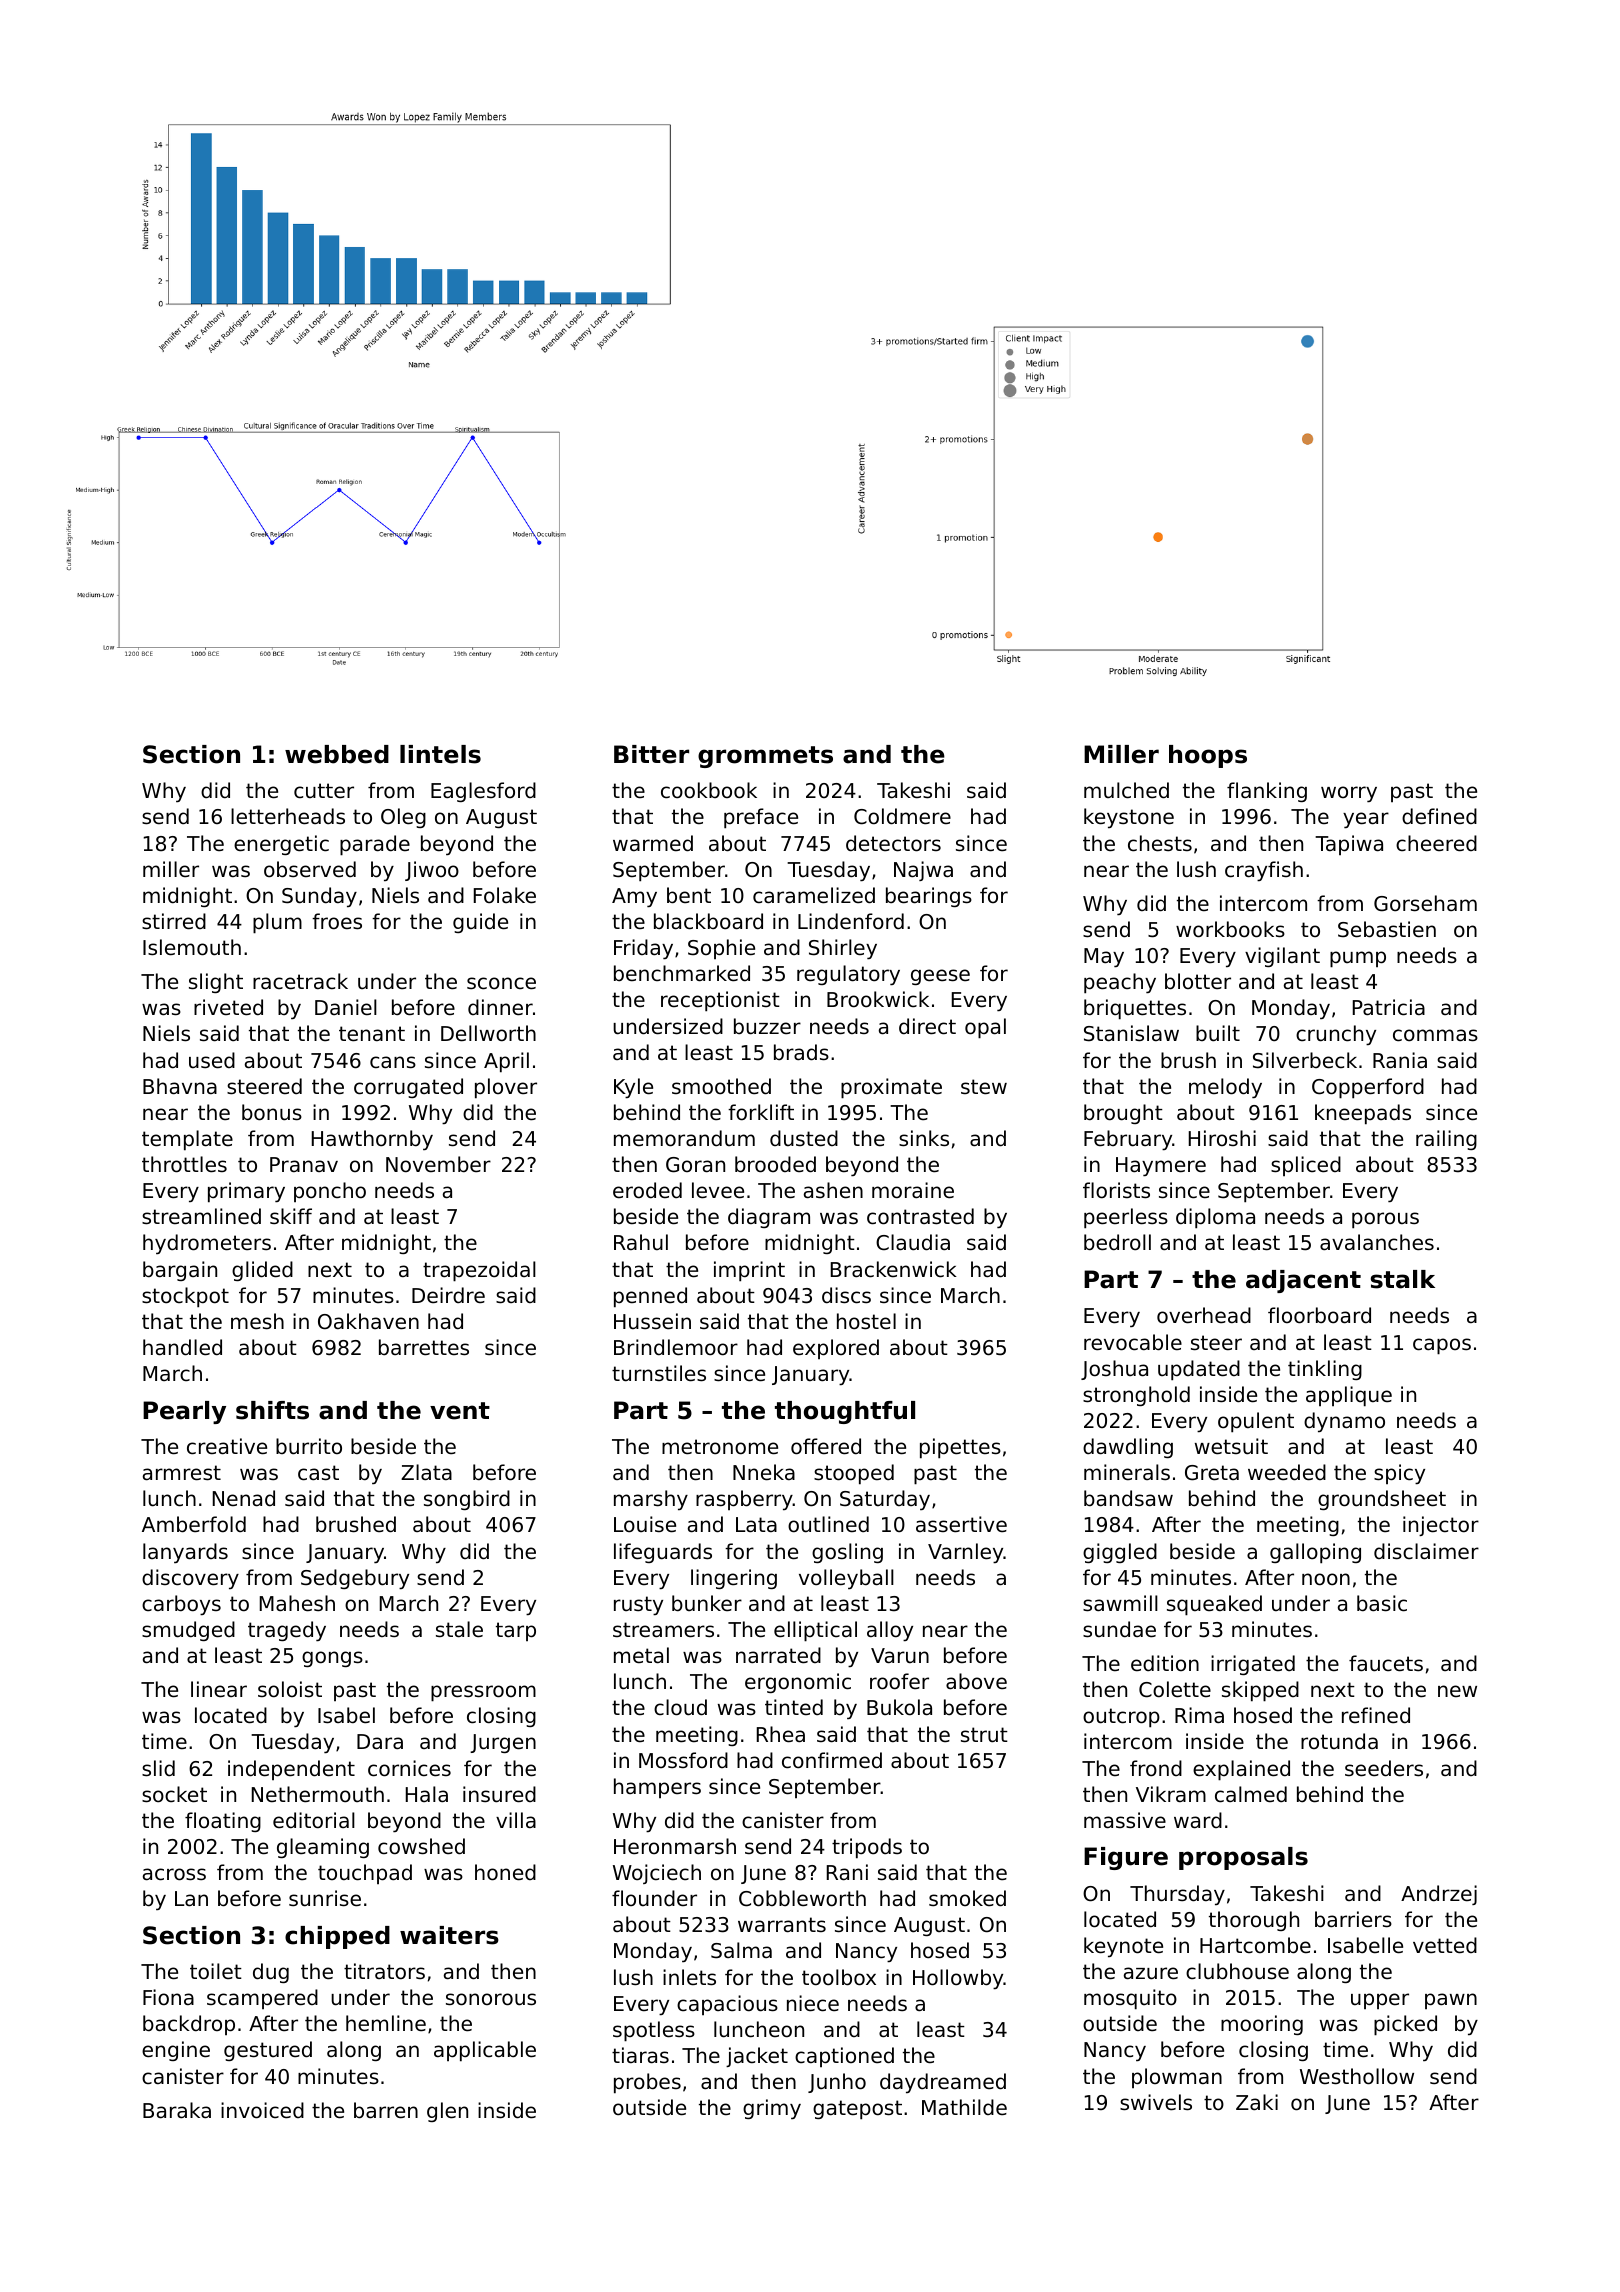  Describe the element at coordinates (890, 1631) in the screenshot. I see `alloy` at that location.
